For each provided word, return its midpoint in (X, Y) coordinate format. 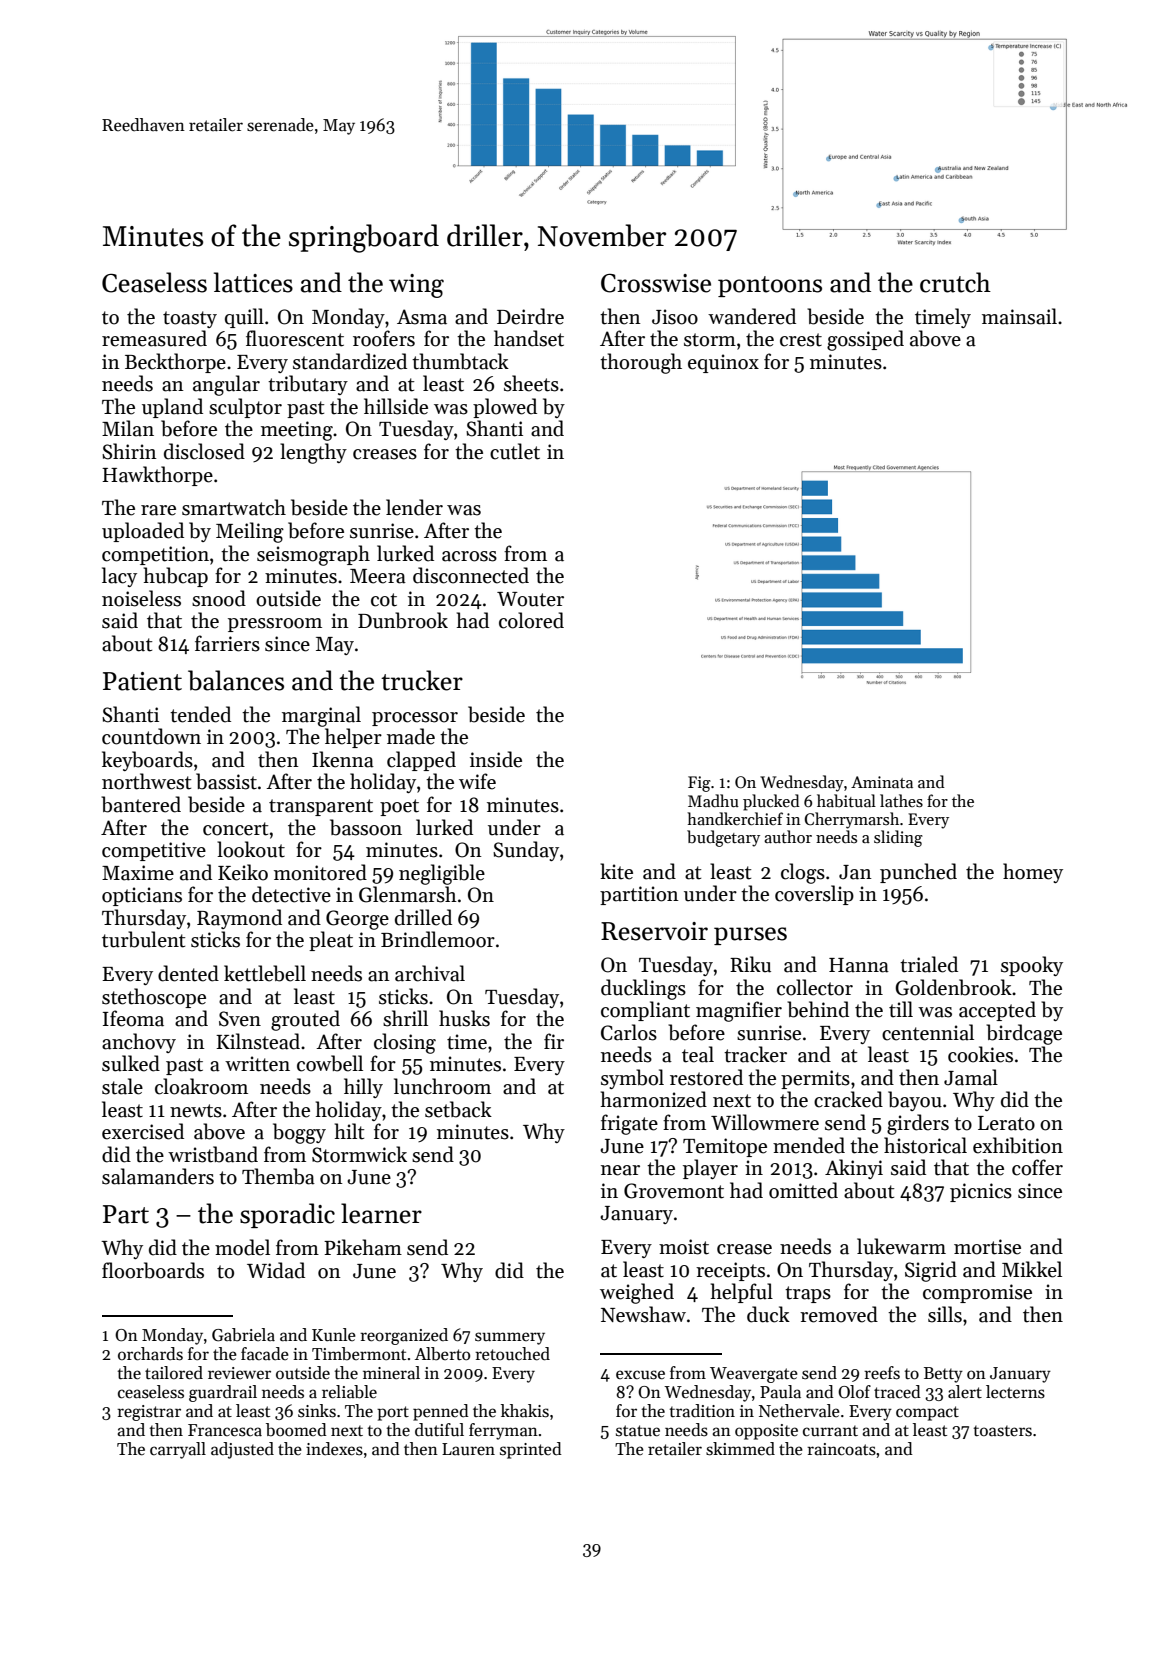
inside (496, 759)
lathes (901, 801)
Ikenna (343, 759)
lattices (253, 282)
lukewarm (901, 1246)
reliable (349, 1392)
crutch (955, 282)
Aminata (882, 782)
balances (236, 680)
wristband (213, 1154)
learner (381, 1213)
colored (531, 620)
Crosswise (656, 283)
